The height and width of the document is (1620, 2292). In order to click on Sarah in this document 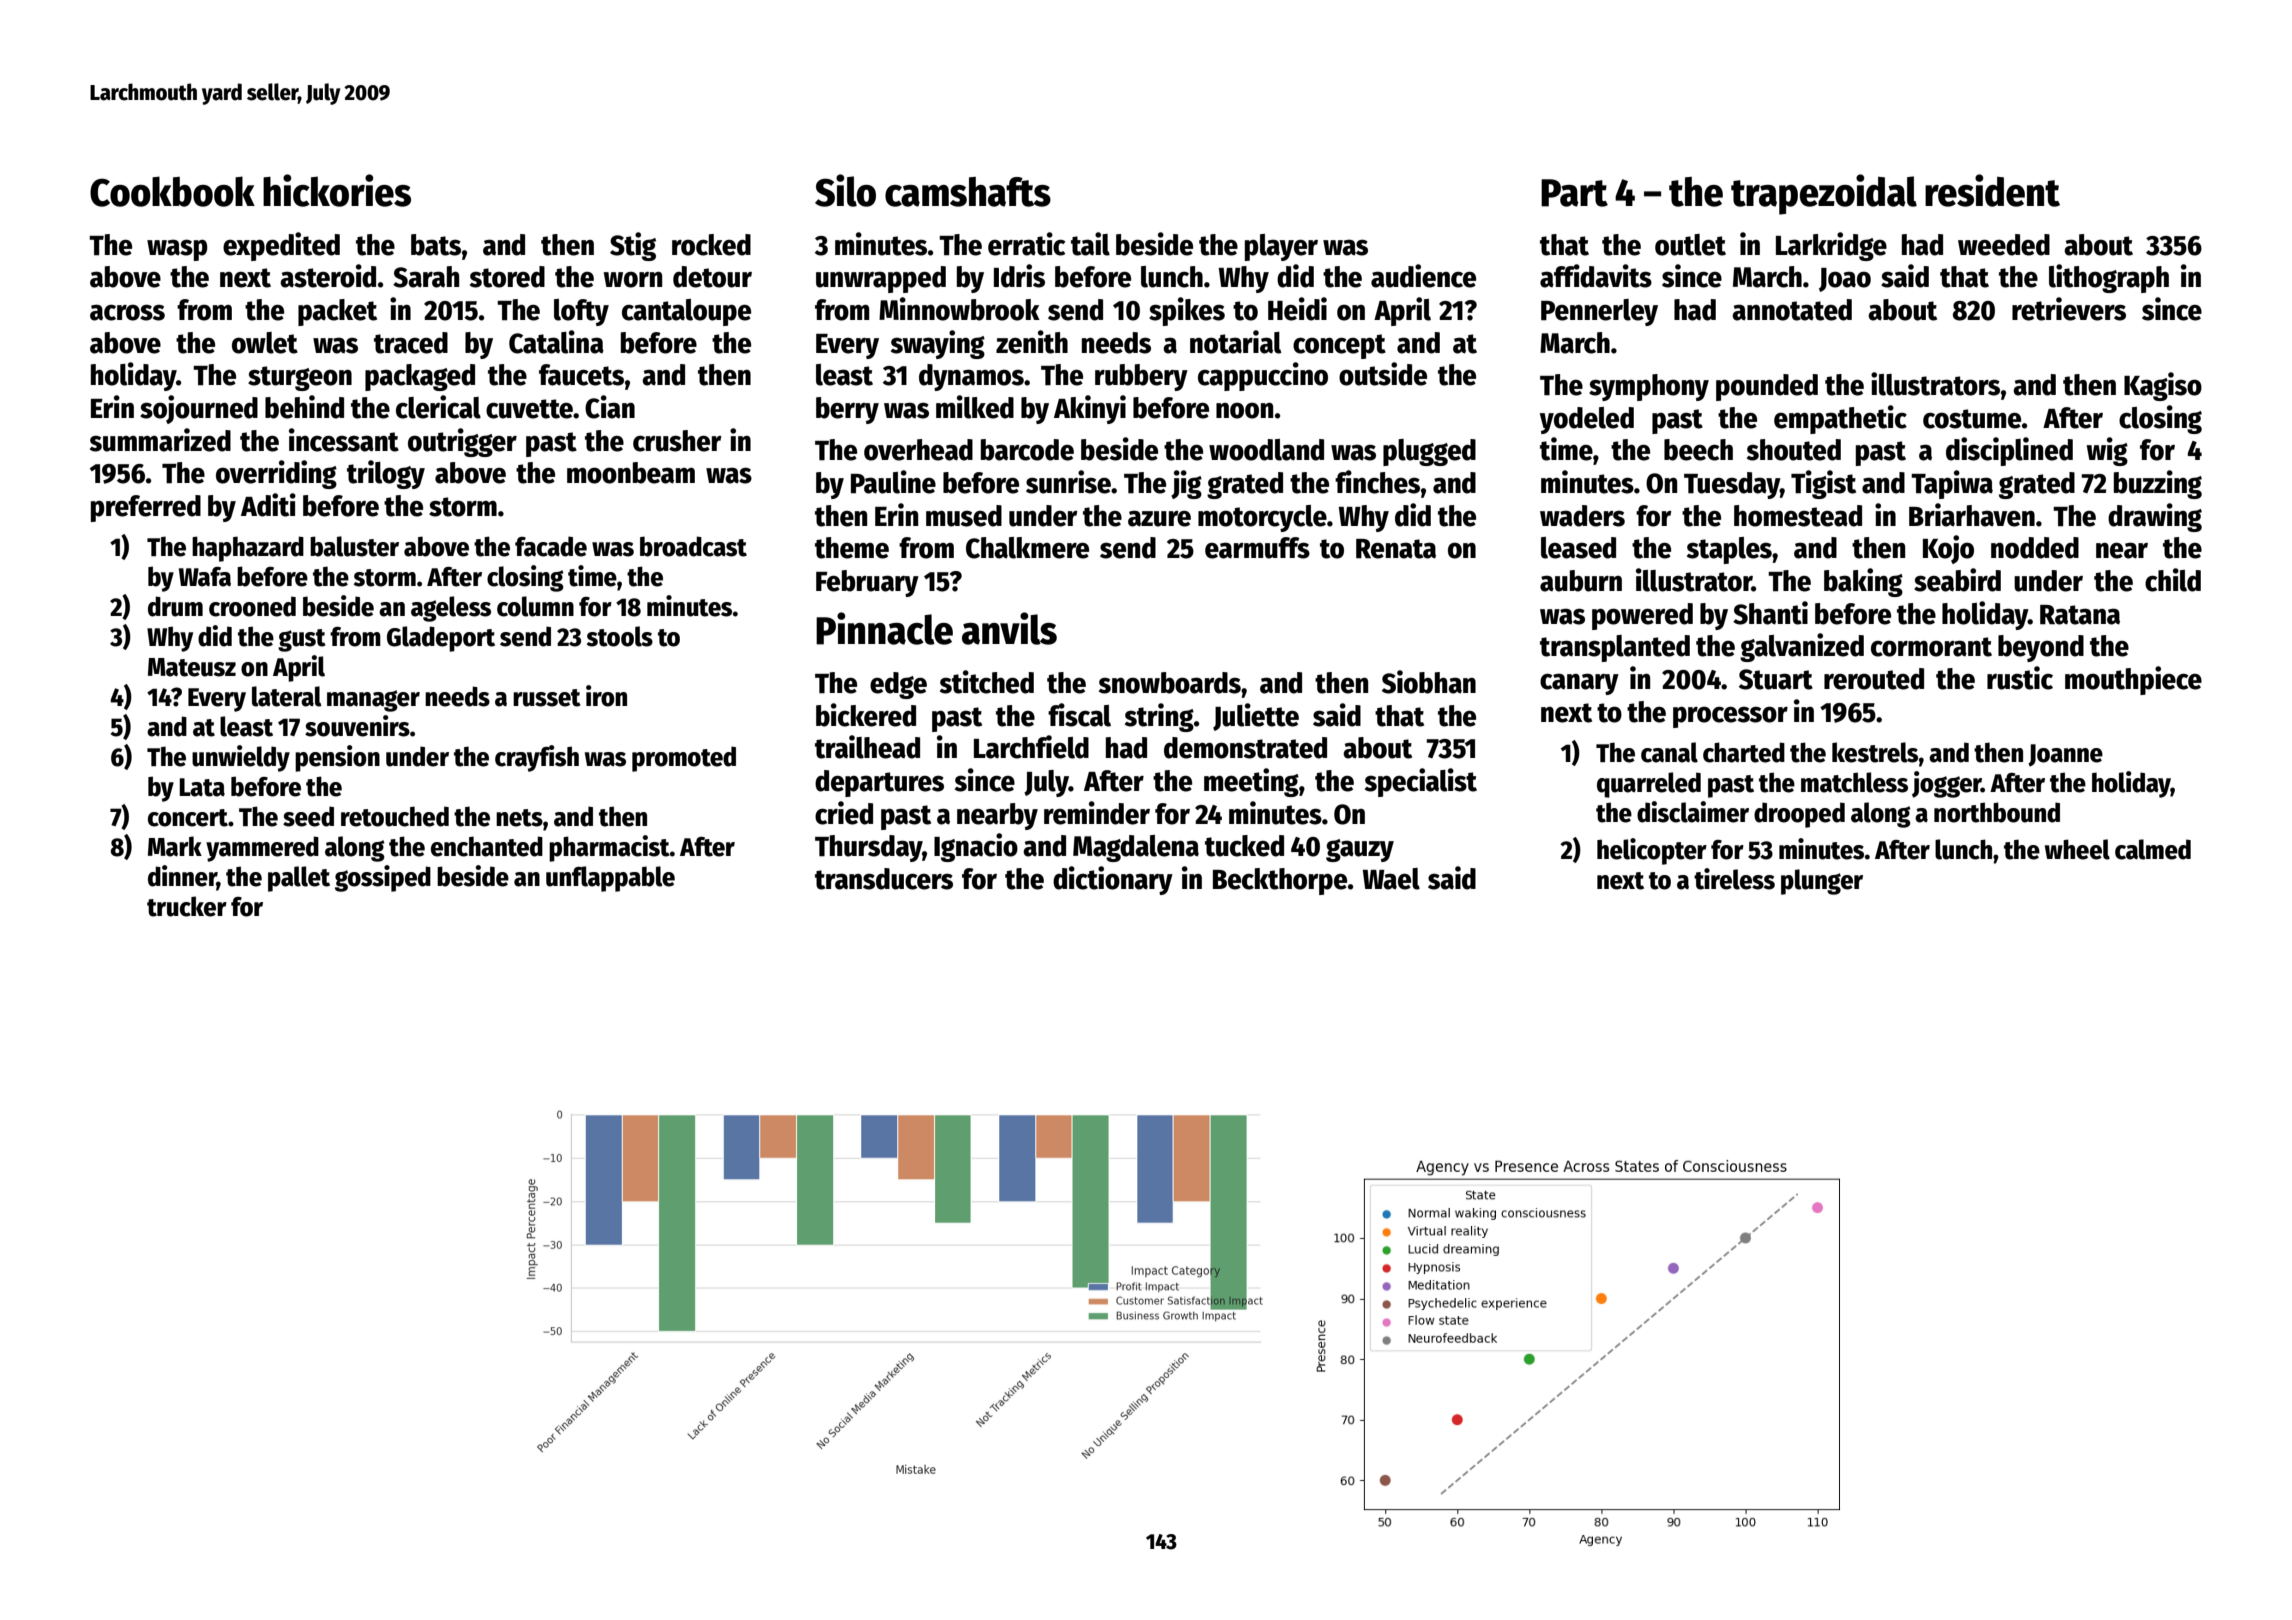, I will do `click(426, 277)`.
